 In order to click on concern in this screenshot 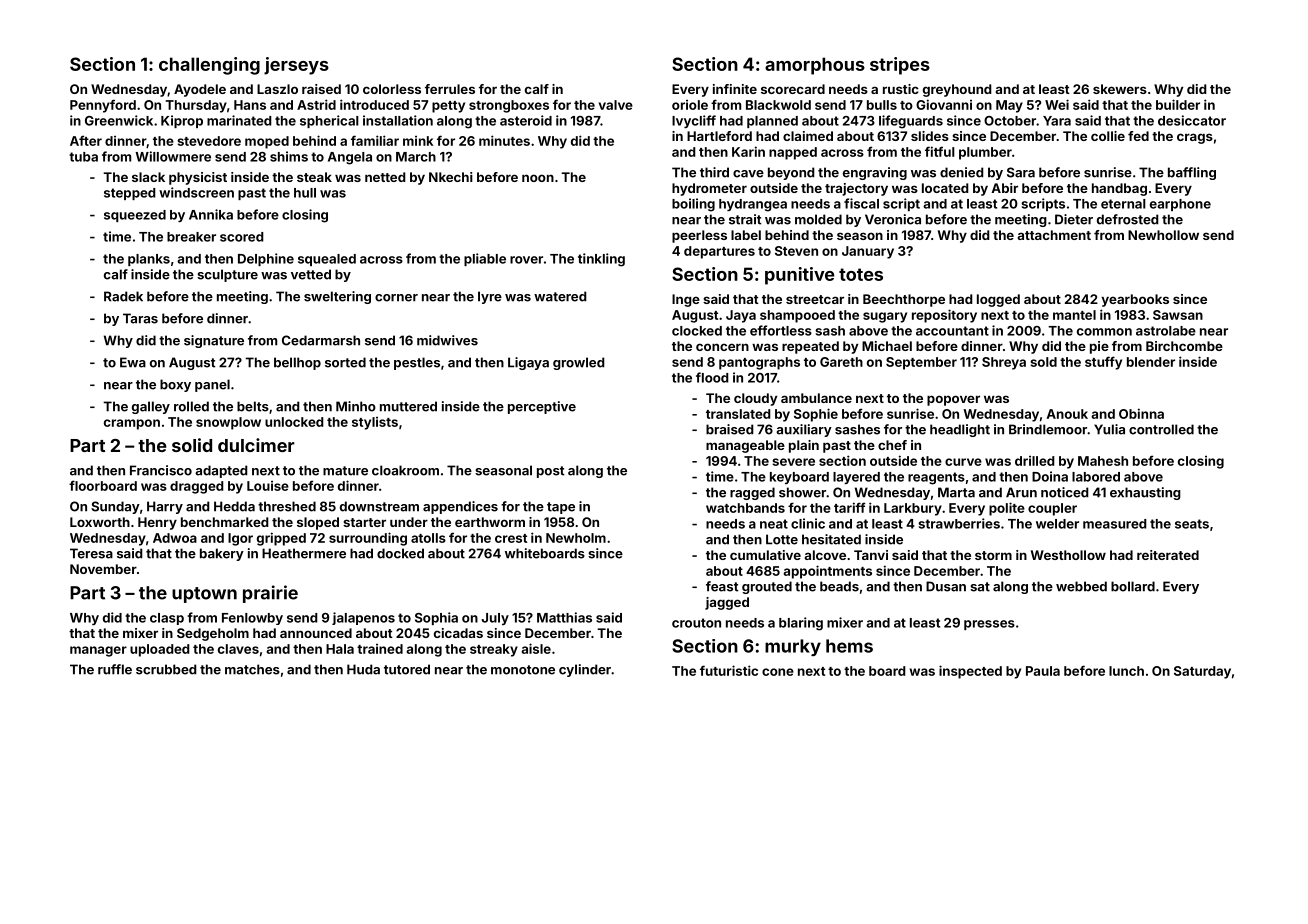, I will do `click(722, 347)`.
